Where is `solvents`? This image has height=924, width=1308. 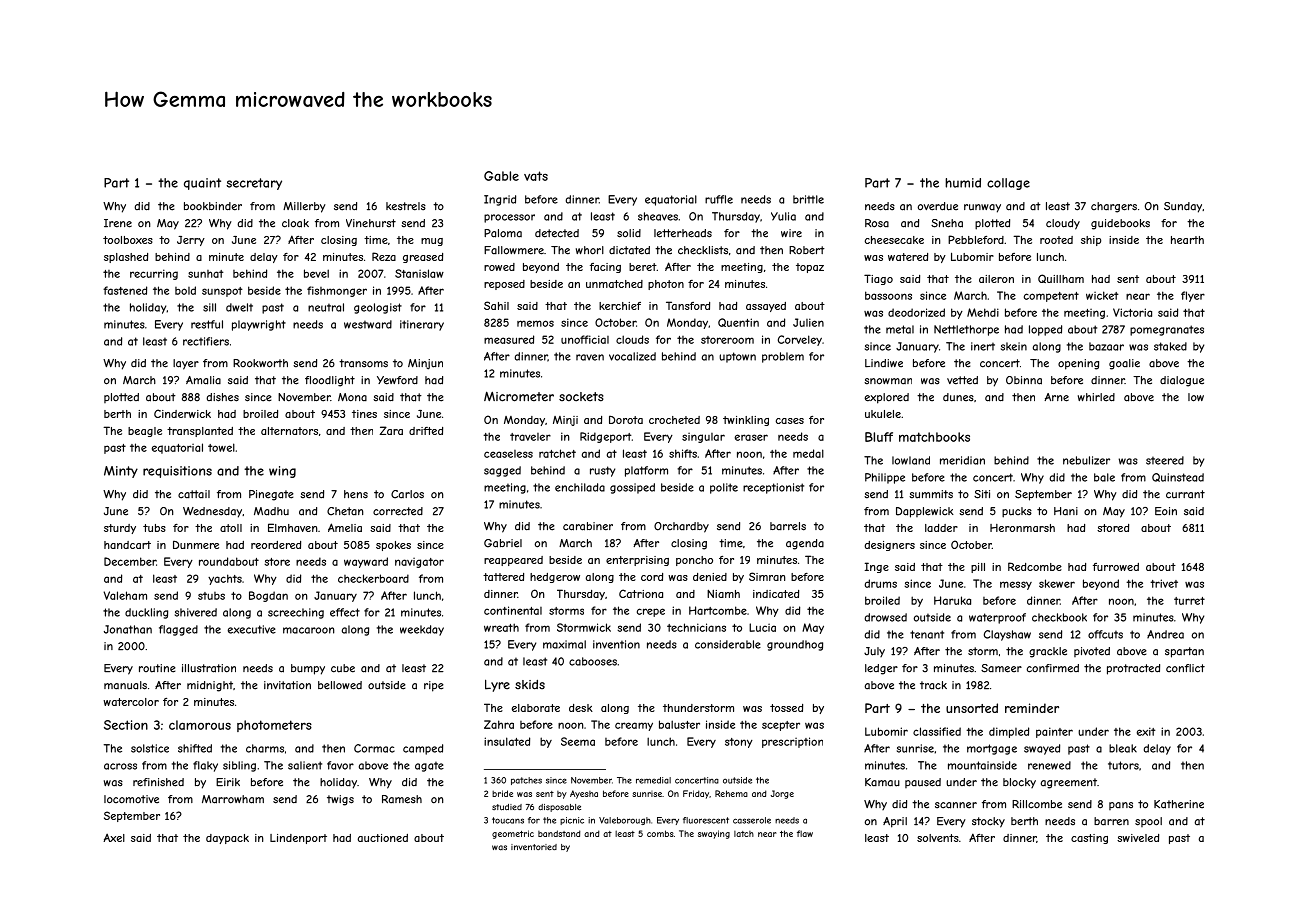 solvents is located at coordinates (938, 838).
